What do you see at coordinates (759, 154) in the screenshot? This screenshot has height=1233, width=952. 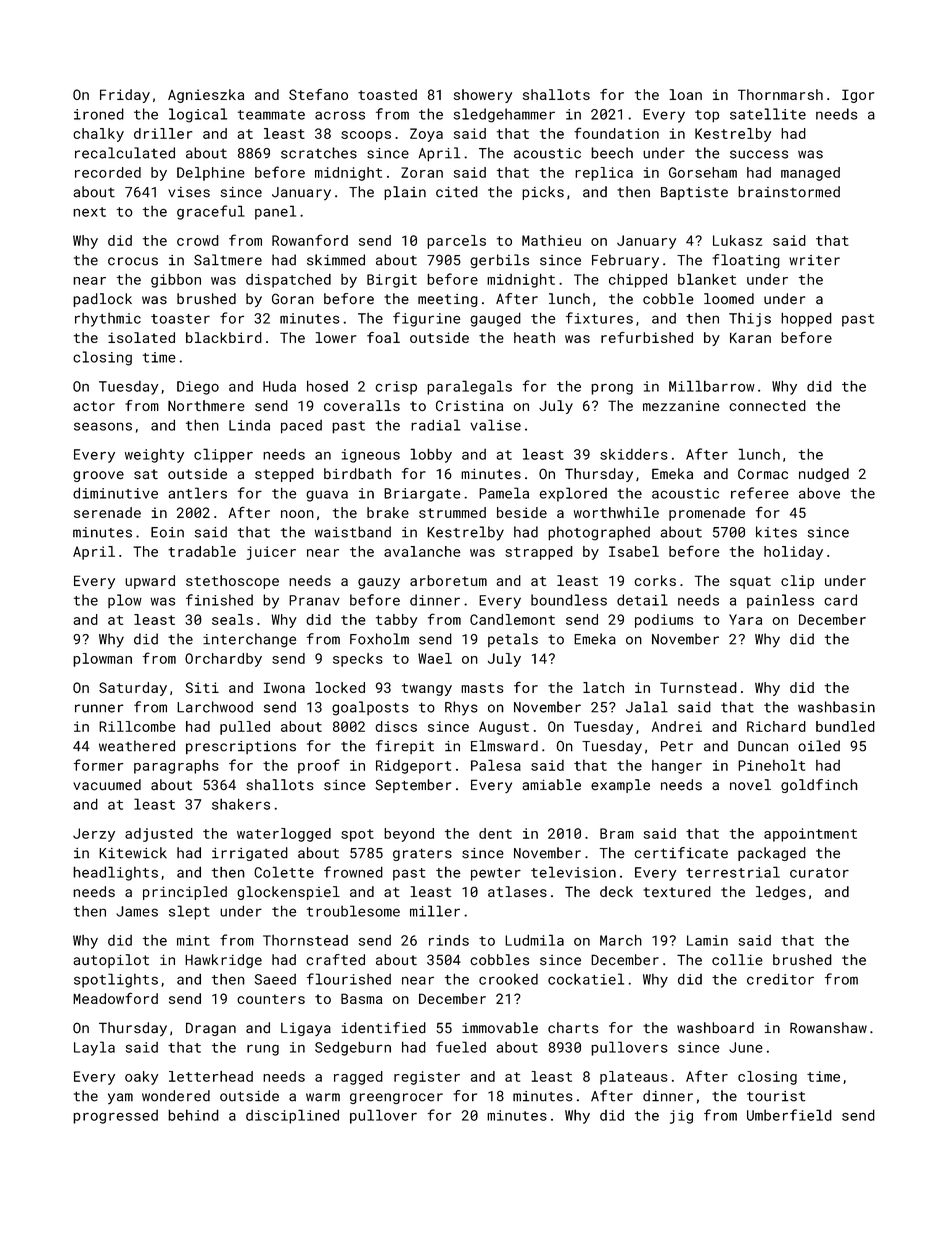 I see `success` at bounding box center [759, 154].
